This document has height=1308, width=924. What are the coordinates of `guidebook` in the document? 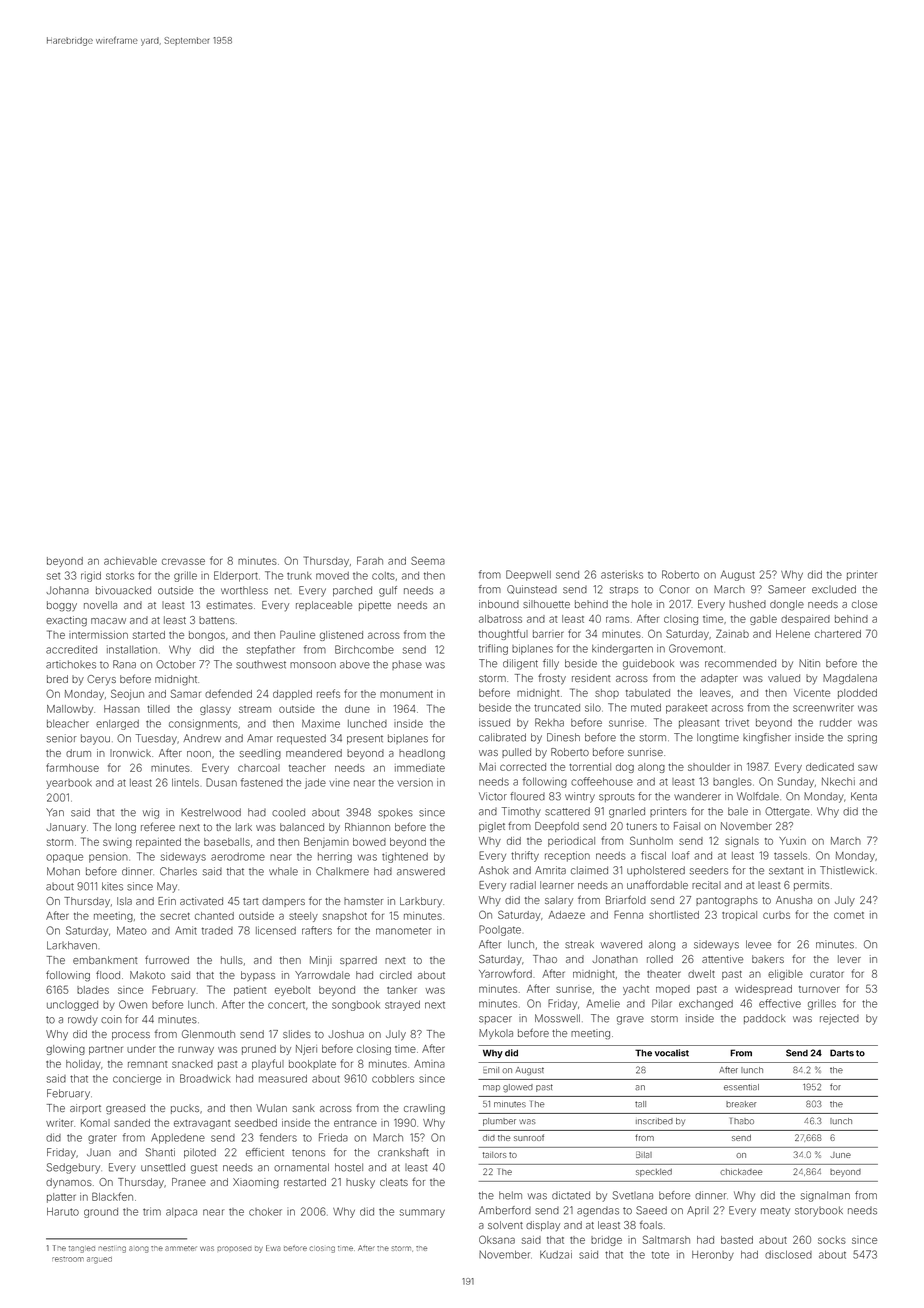 It's located at (648, 664).
